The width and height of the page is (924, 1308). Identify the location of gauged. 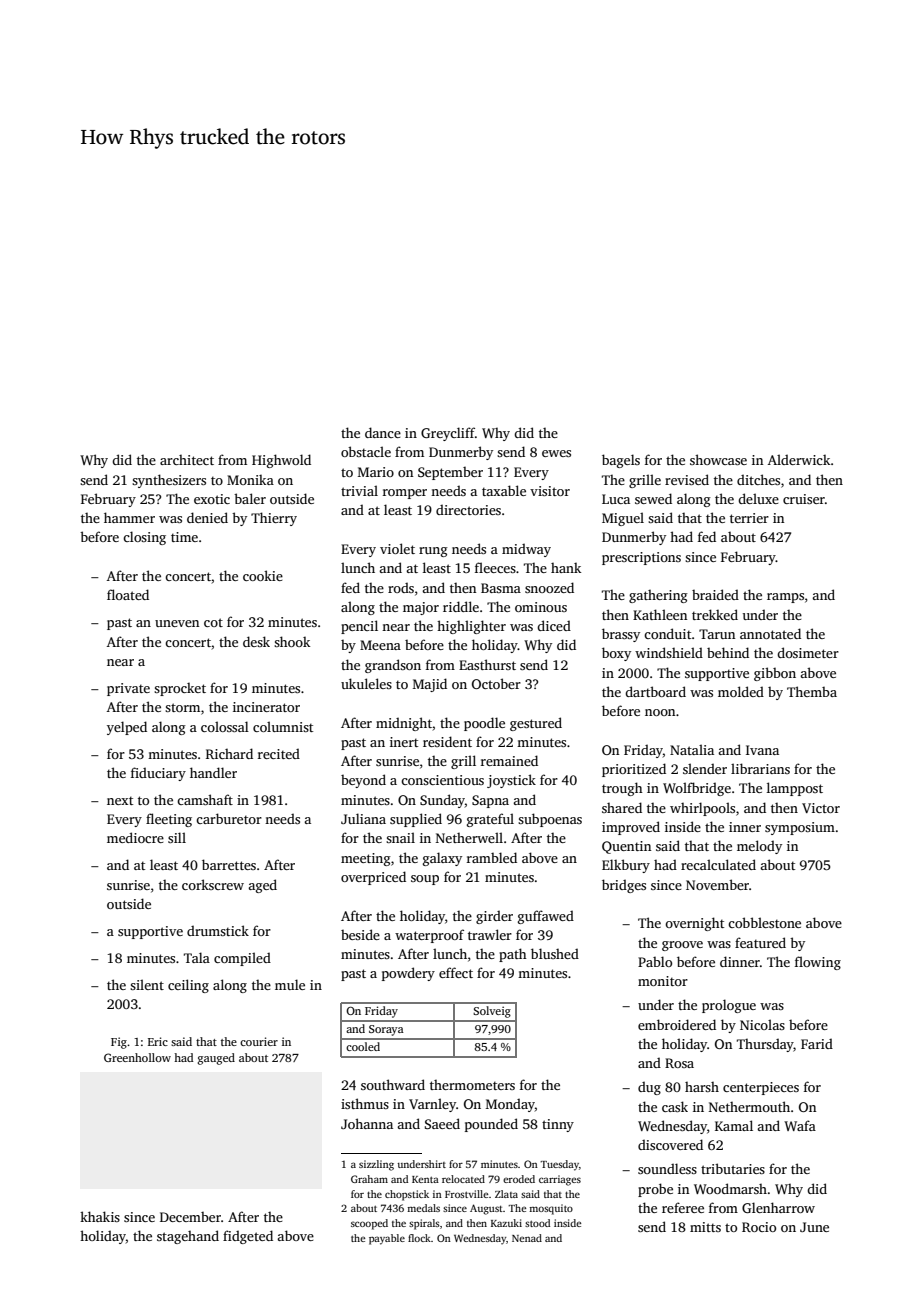
(216, 1059).
